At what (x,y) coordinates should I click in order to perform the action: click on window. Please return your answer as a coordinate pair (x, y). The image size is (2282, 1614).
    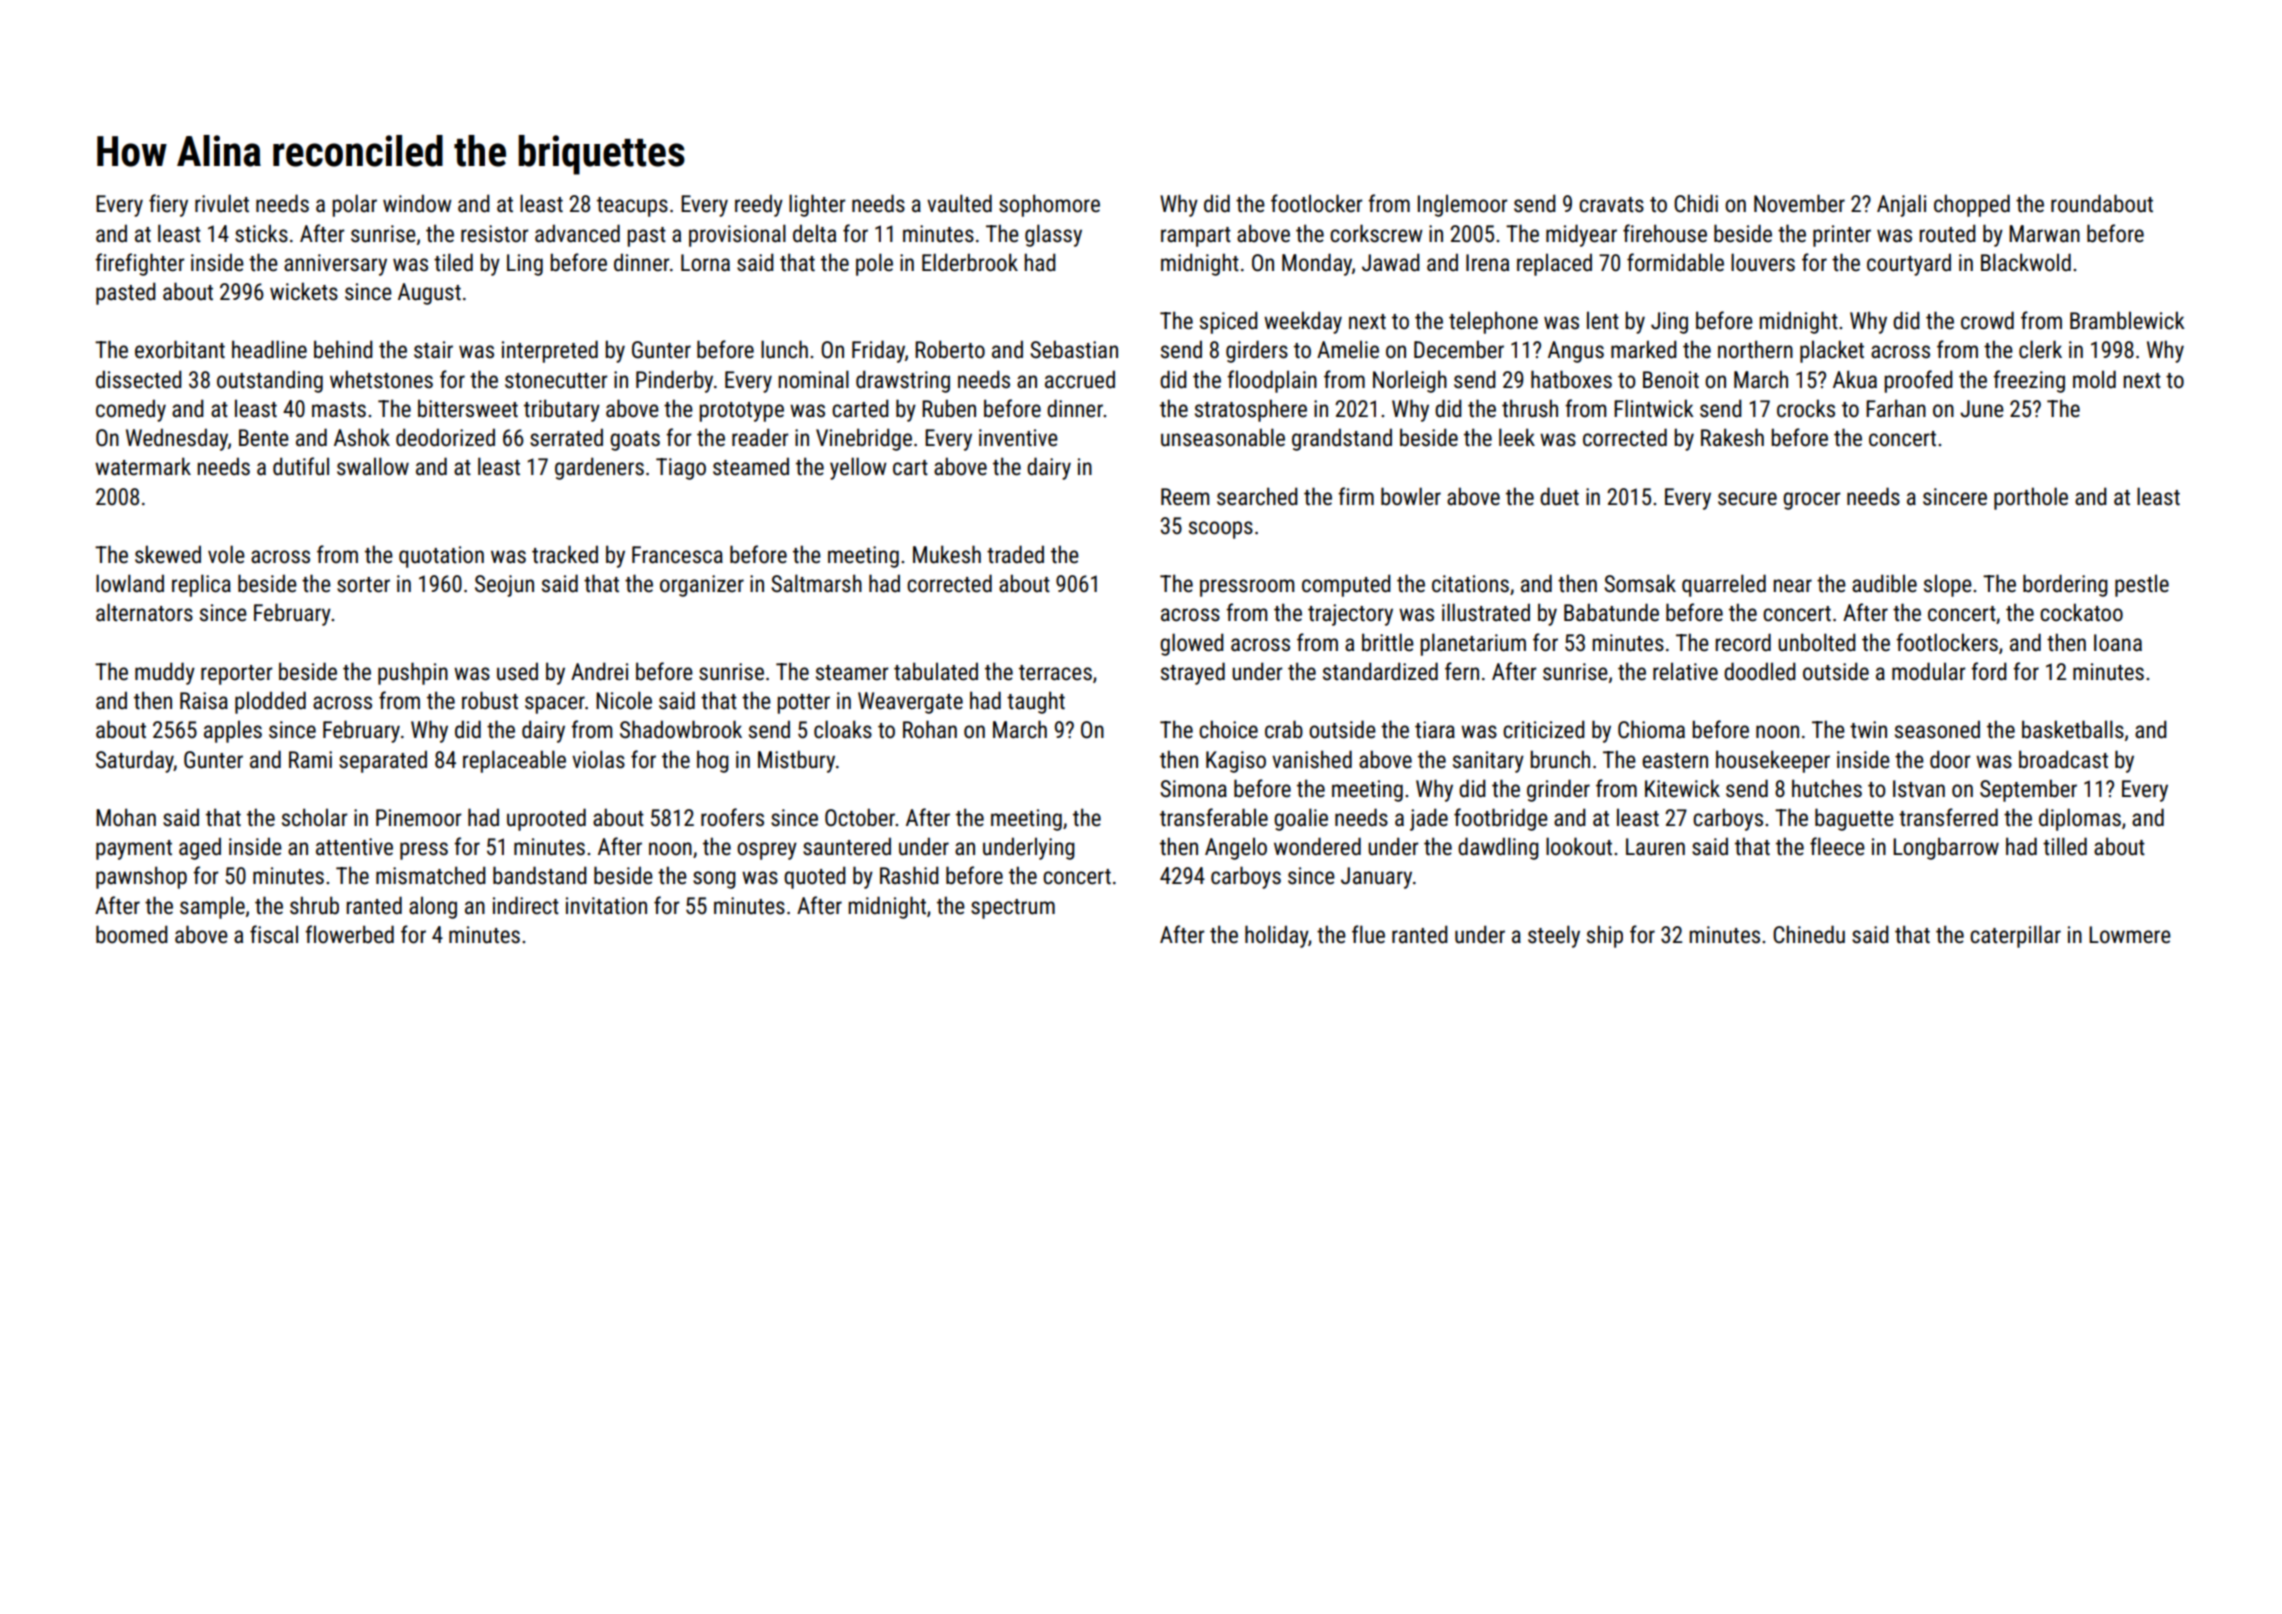
    Looking at the image, I should click on (417, 203).
